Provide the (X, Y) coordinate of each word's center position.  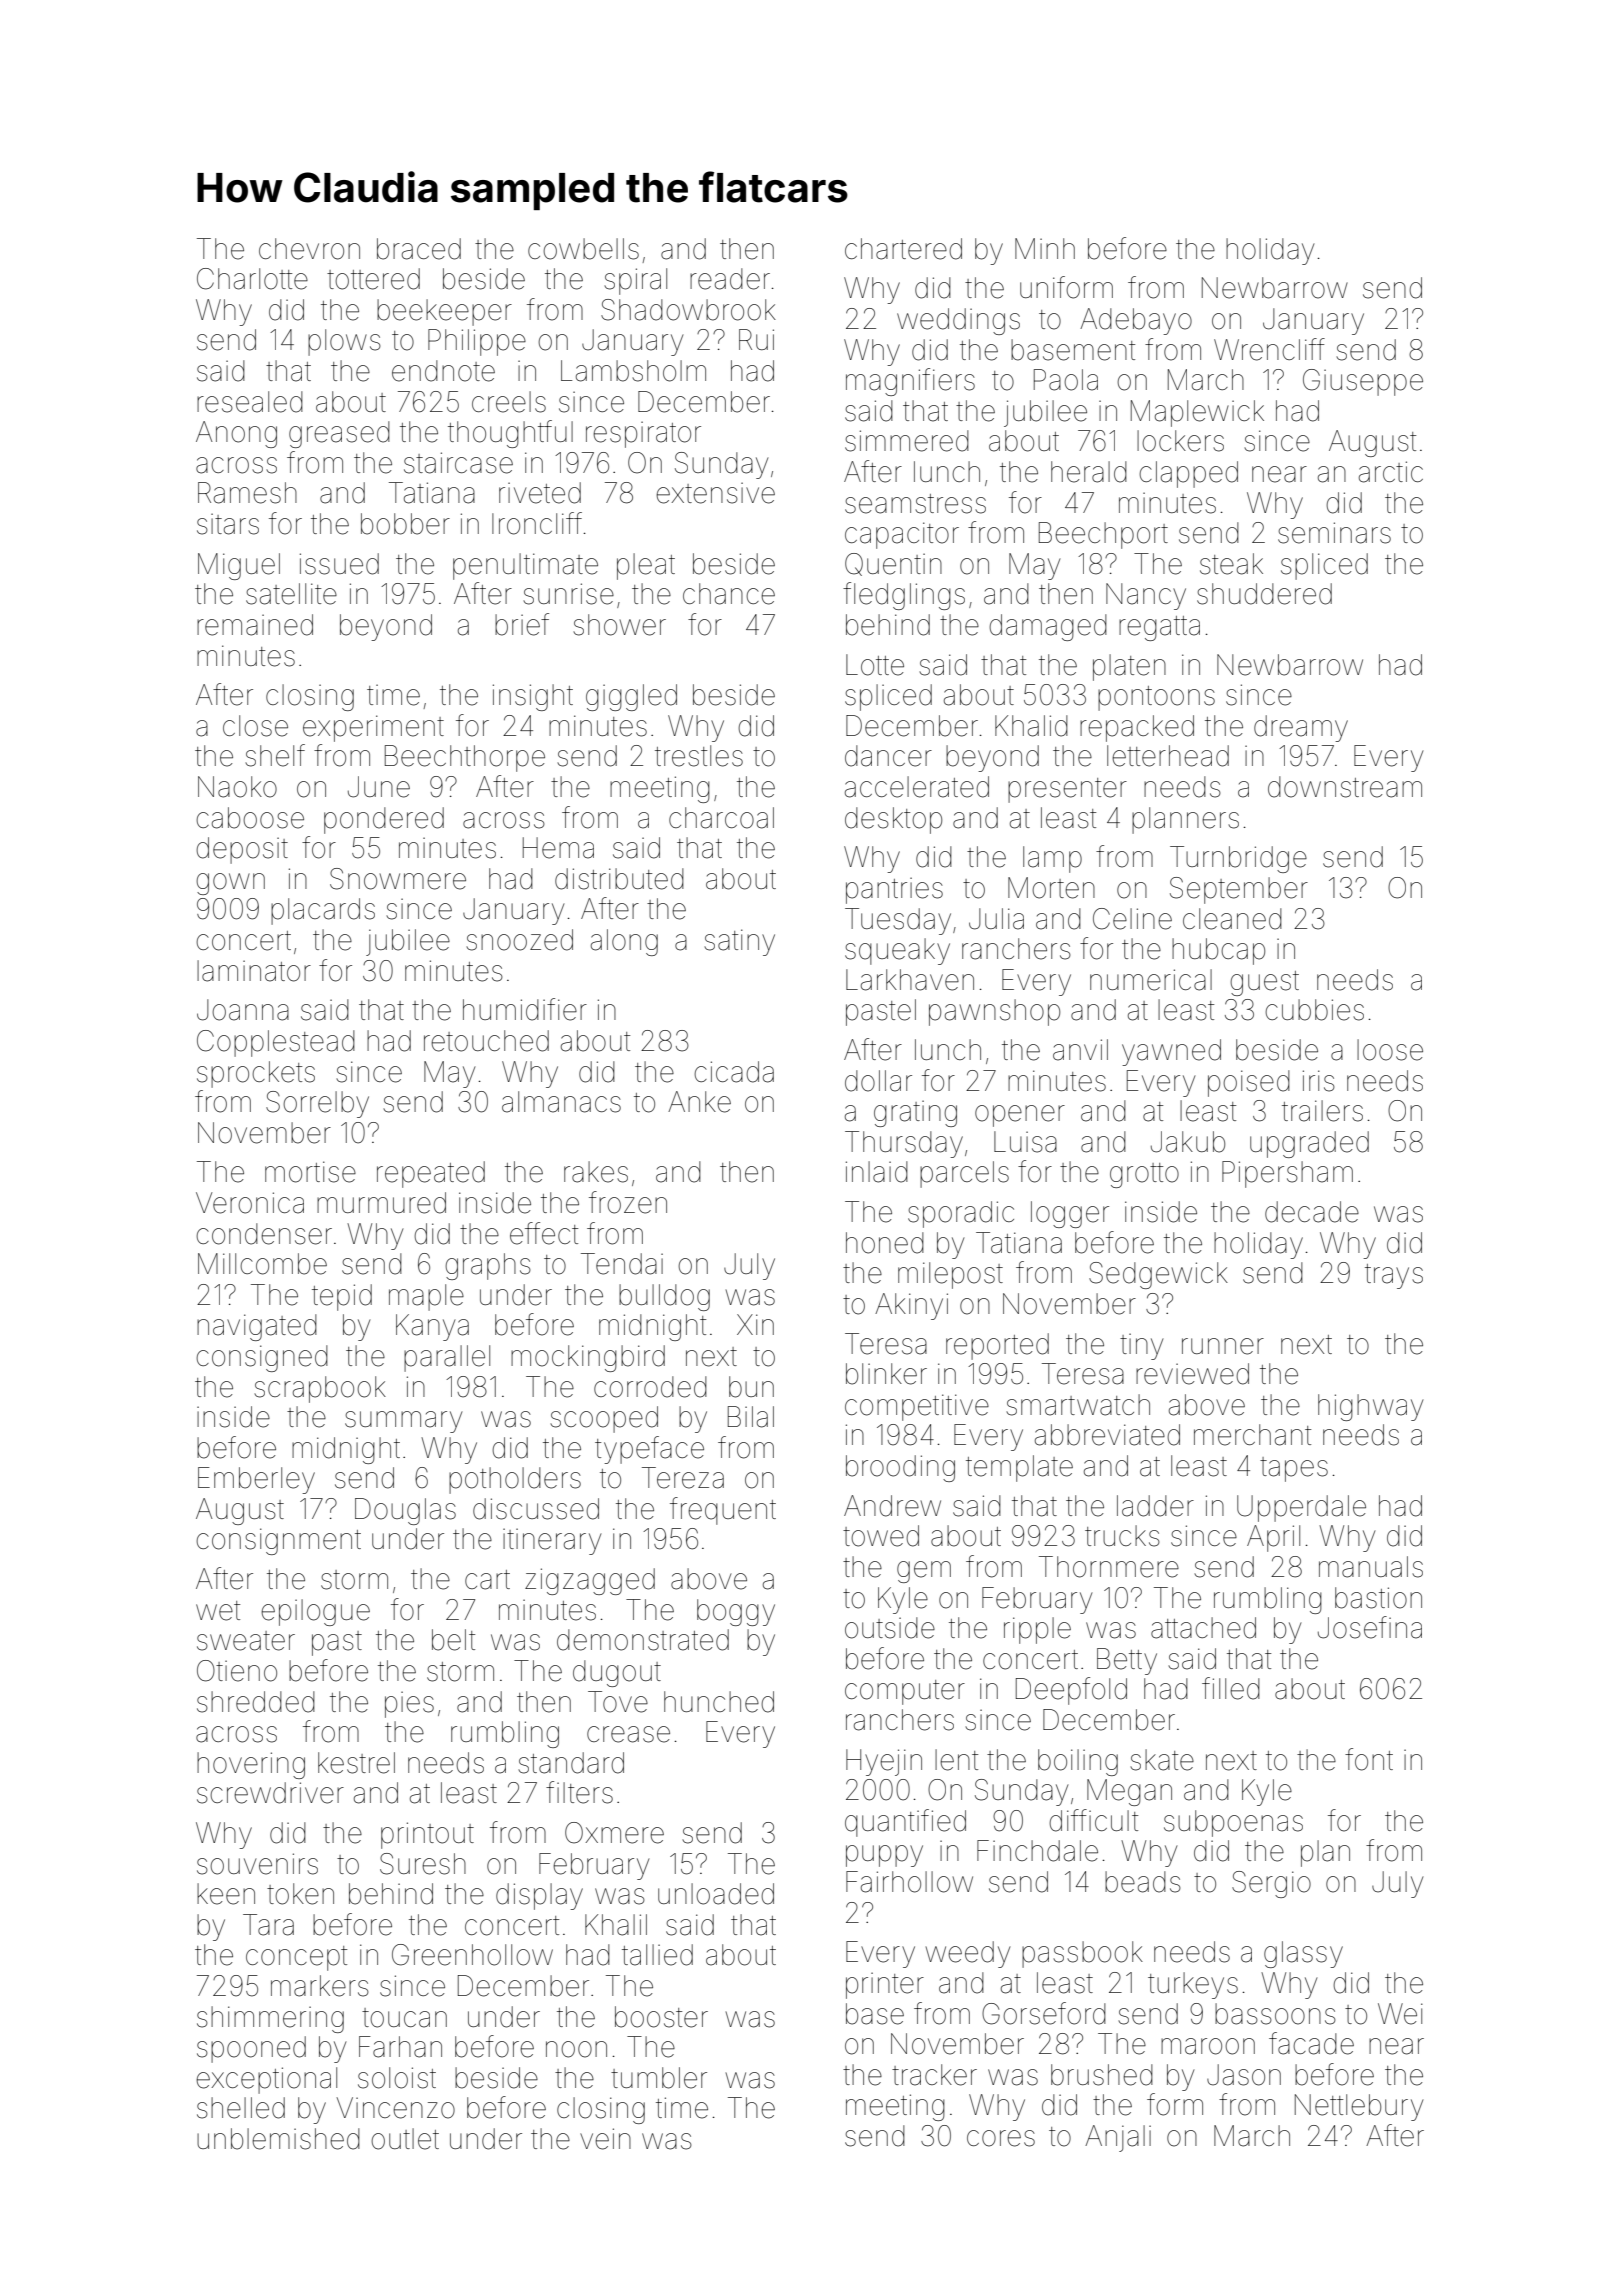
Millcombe (262, 1264)
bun (751, 1387)
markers (320, 1986)
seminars (1334, 533)
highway (1370, 1407)
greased (339, 434)
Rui (756, 339)
